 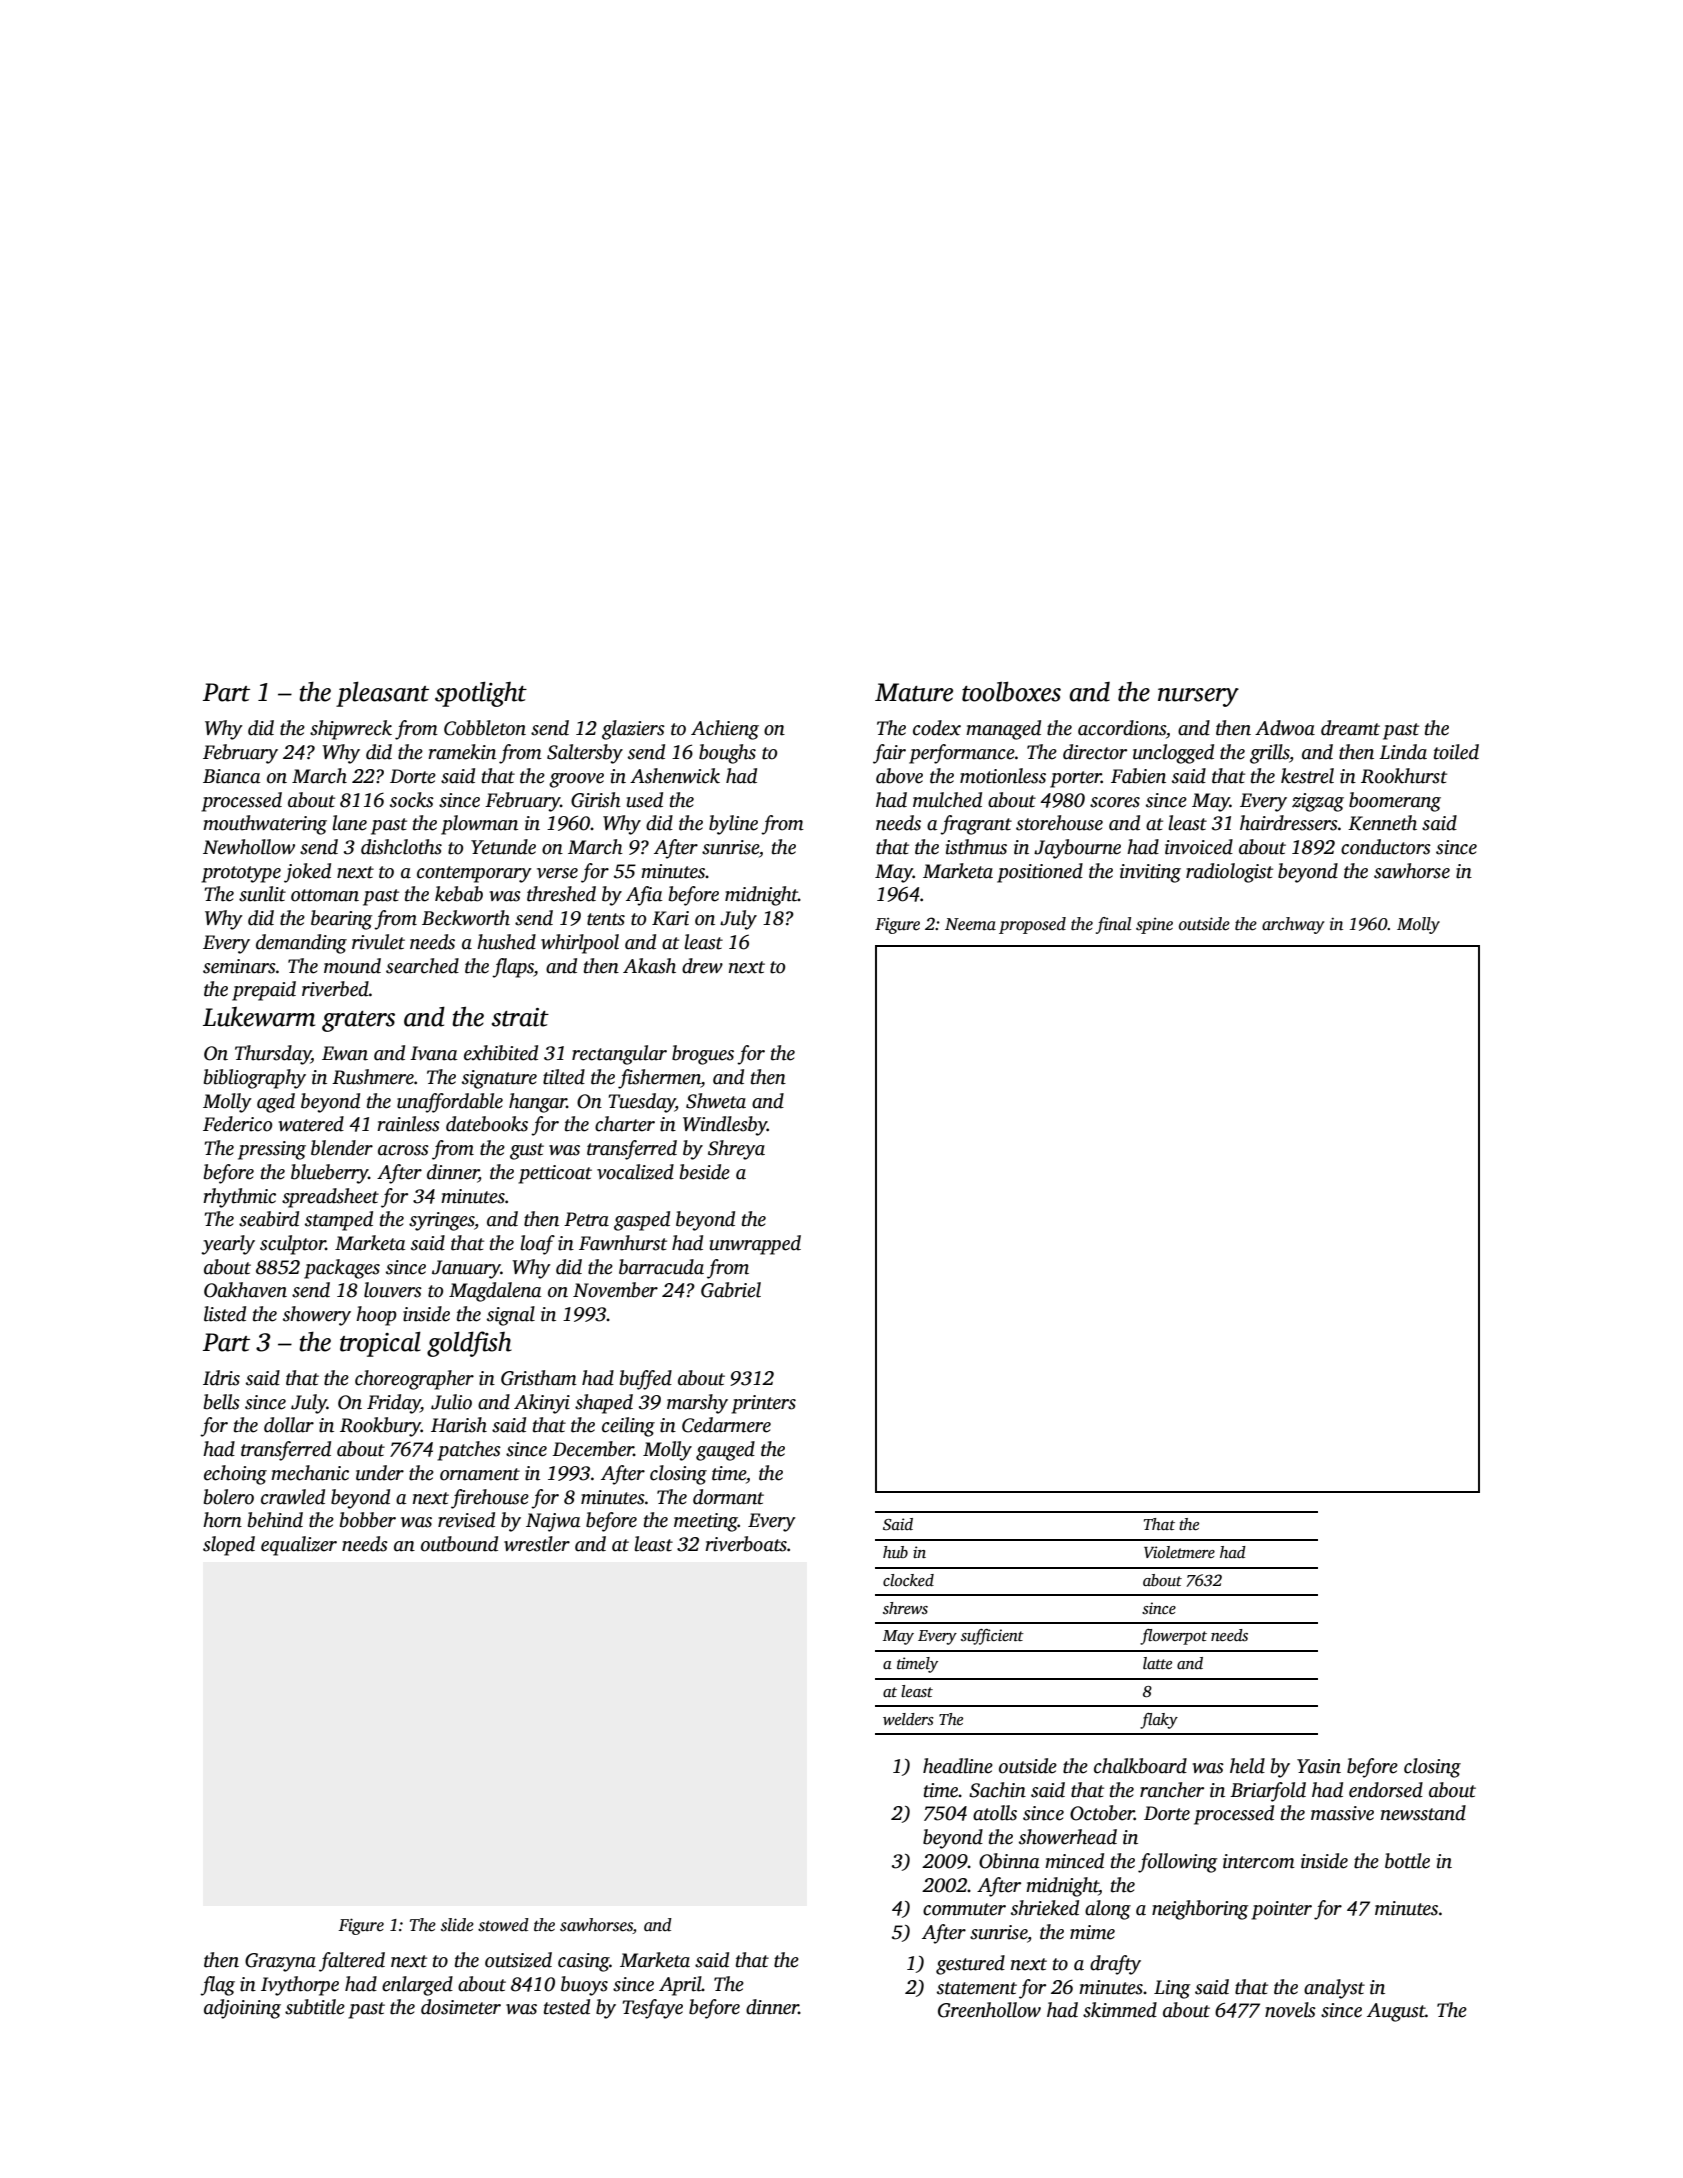 What do you see at coordinates (1334, 1989) in the document?
I see `analyst` at bounding box center [1334, 1989].
